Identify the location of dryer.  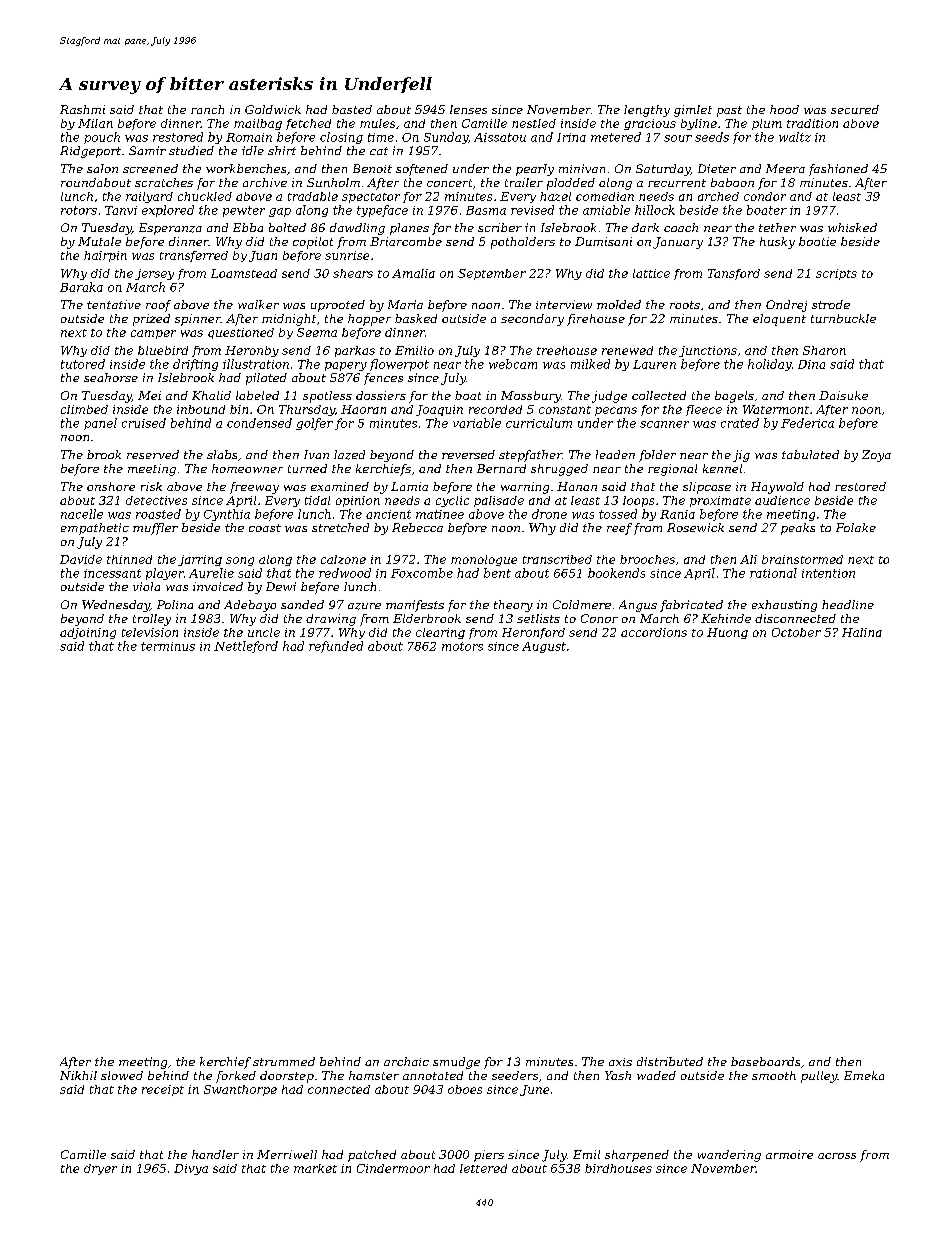
(100, 1169).
